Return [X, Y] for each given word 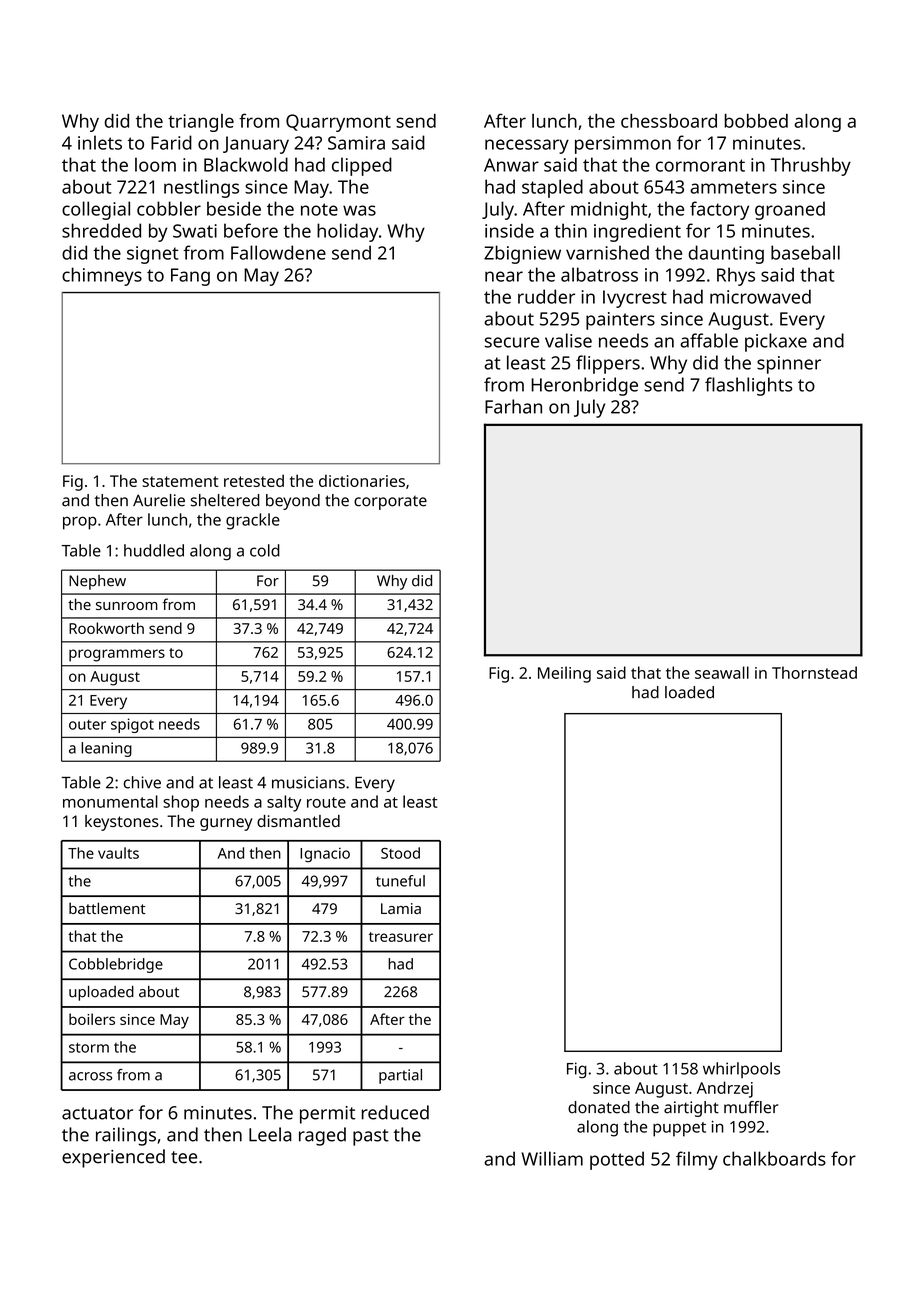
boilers [92, 1019]
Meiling [564, 674]
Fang [190, 277]
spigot [132, 725]
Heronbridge [584, 386]
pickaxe [776, 342]
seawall [722, 672]
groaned [790, 210]
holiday [347, 232]
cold [265, 550]
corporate [390, 503]
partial [400, 1076]
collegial [96, 210]
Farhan [513, 406]
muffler [751, 1107]
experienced [113, 1158]
